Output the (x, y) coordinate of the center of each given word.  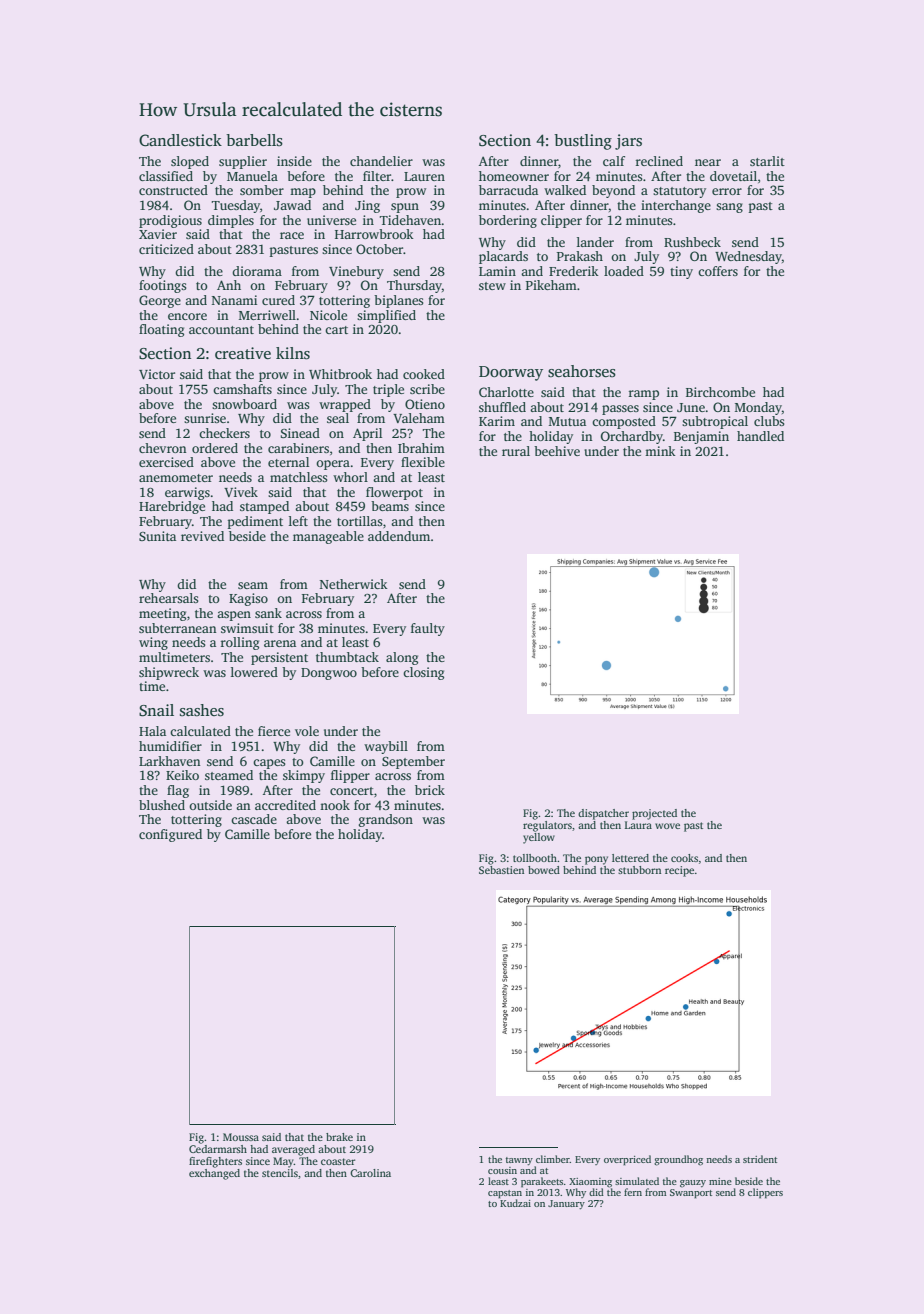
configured (170, 835)
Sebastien (501, 870)
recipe (679, 871)
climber (553, 1159)
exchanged (214, 1174)
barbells (254, 140)
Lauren (424, 176)
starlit (767, 161)
